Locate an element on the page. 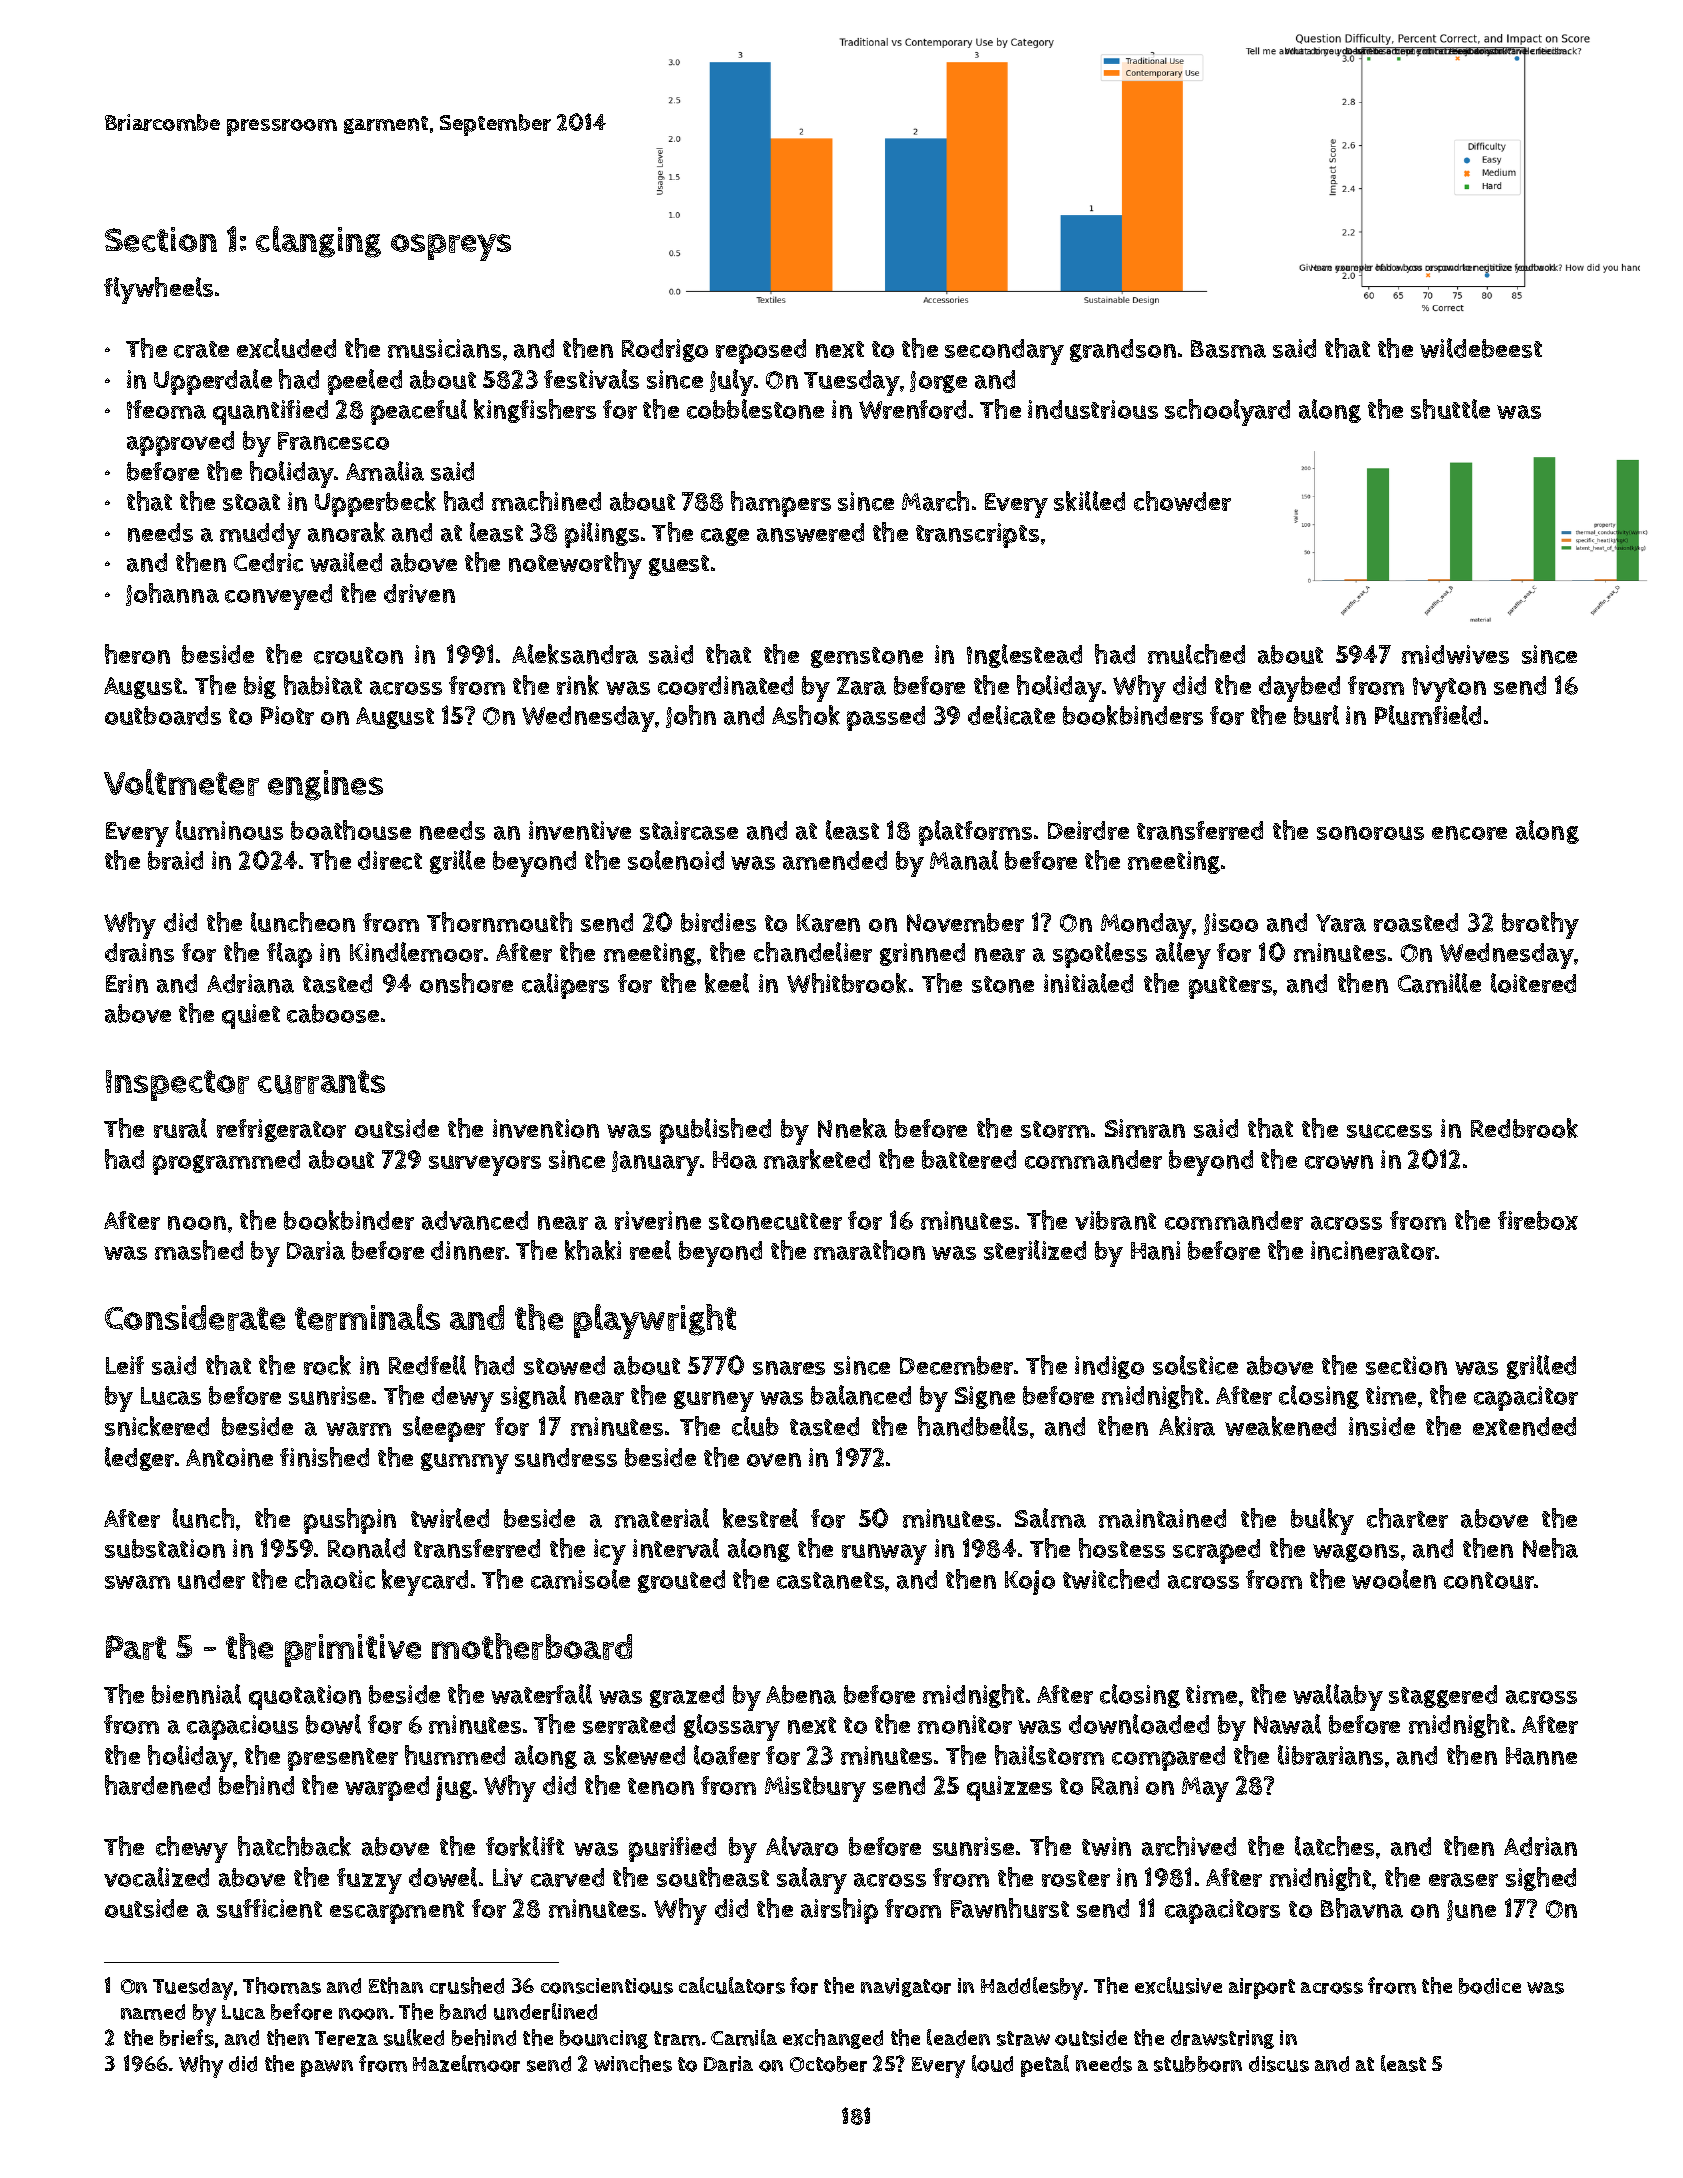 This page has height=2178, width=1683. Wrenford is located at coordinates (912, 409).
